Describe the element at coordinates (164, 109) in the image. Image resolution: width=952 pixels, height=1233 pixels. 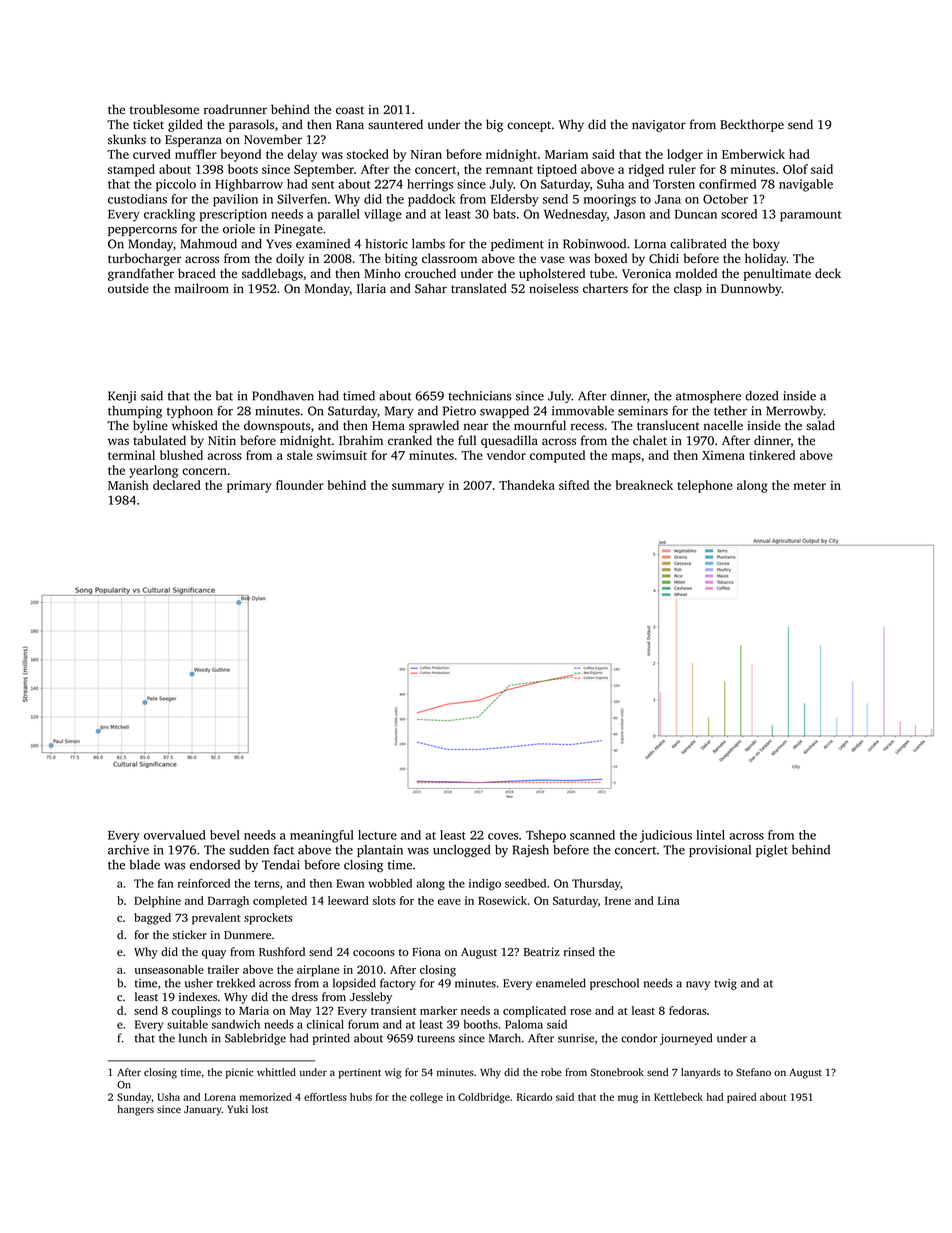
I see `troublesome` at that location.
